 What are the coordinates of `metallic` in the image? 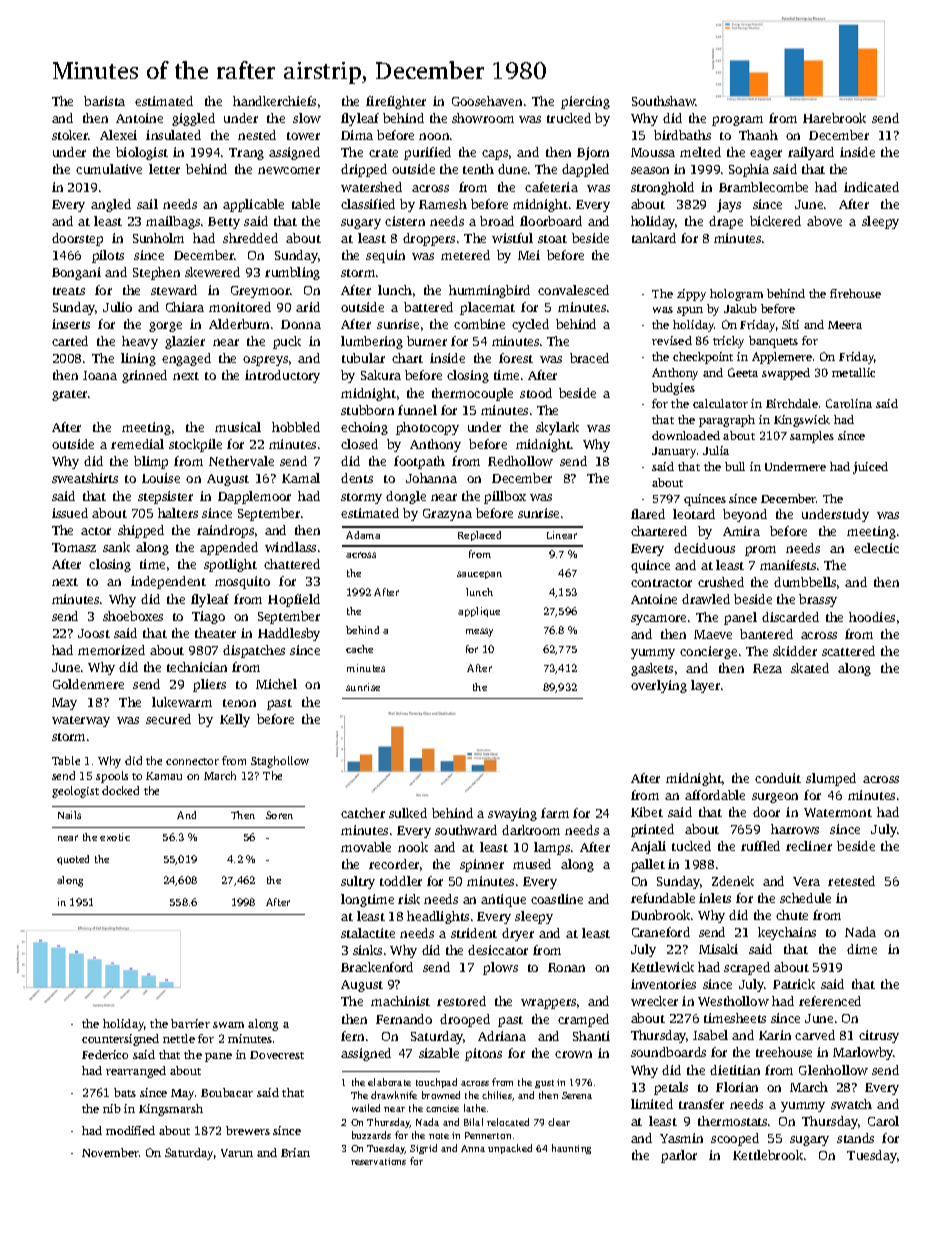 It's located at (853, 372).
